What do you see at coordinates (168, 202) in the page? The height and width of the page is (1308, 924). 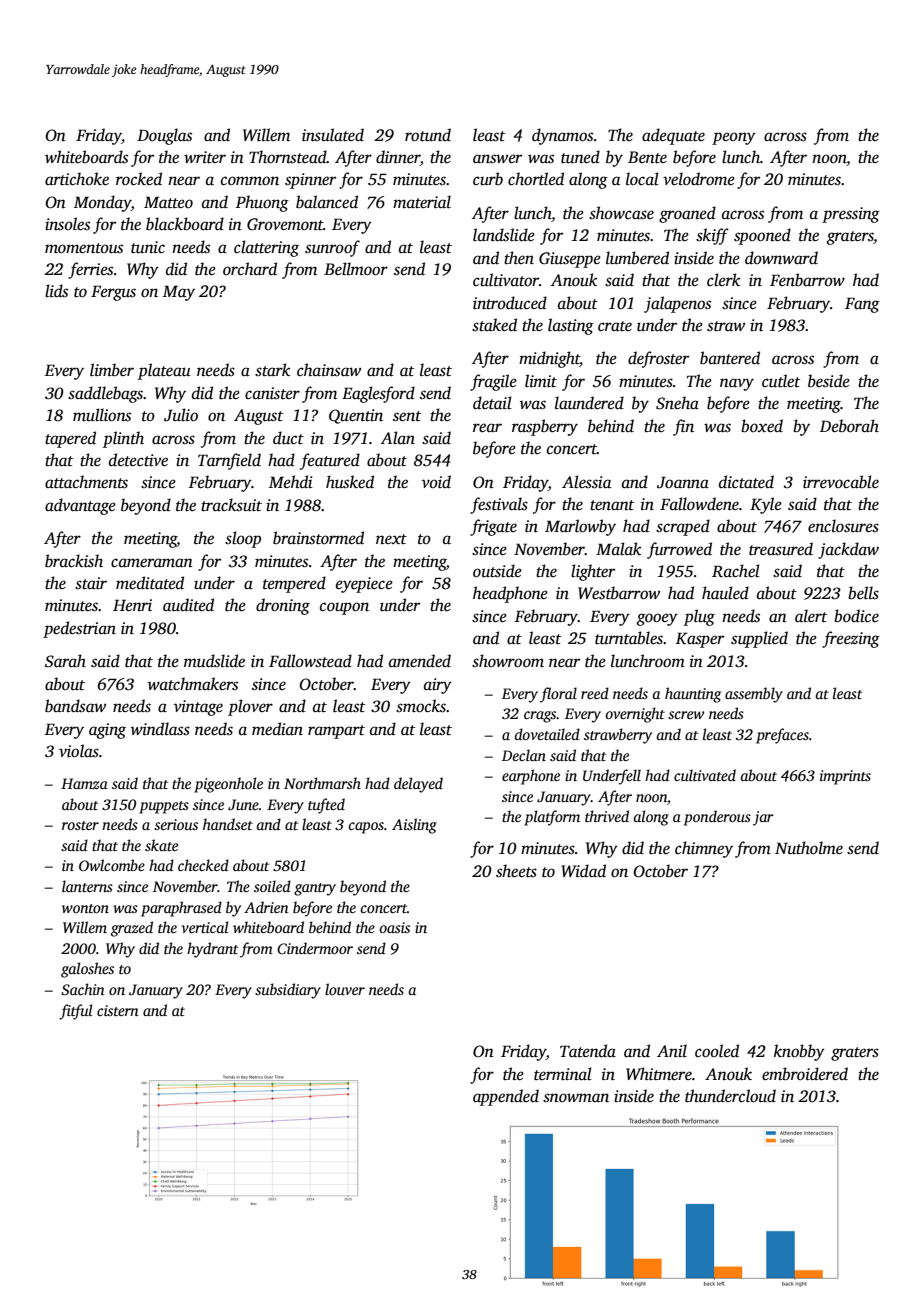 I see `Matteo` at bounding box center [168, 202].
